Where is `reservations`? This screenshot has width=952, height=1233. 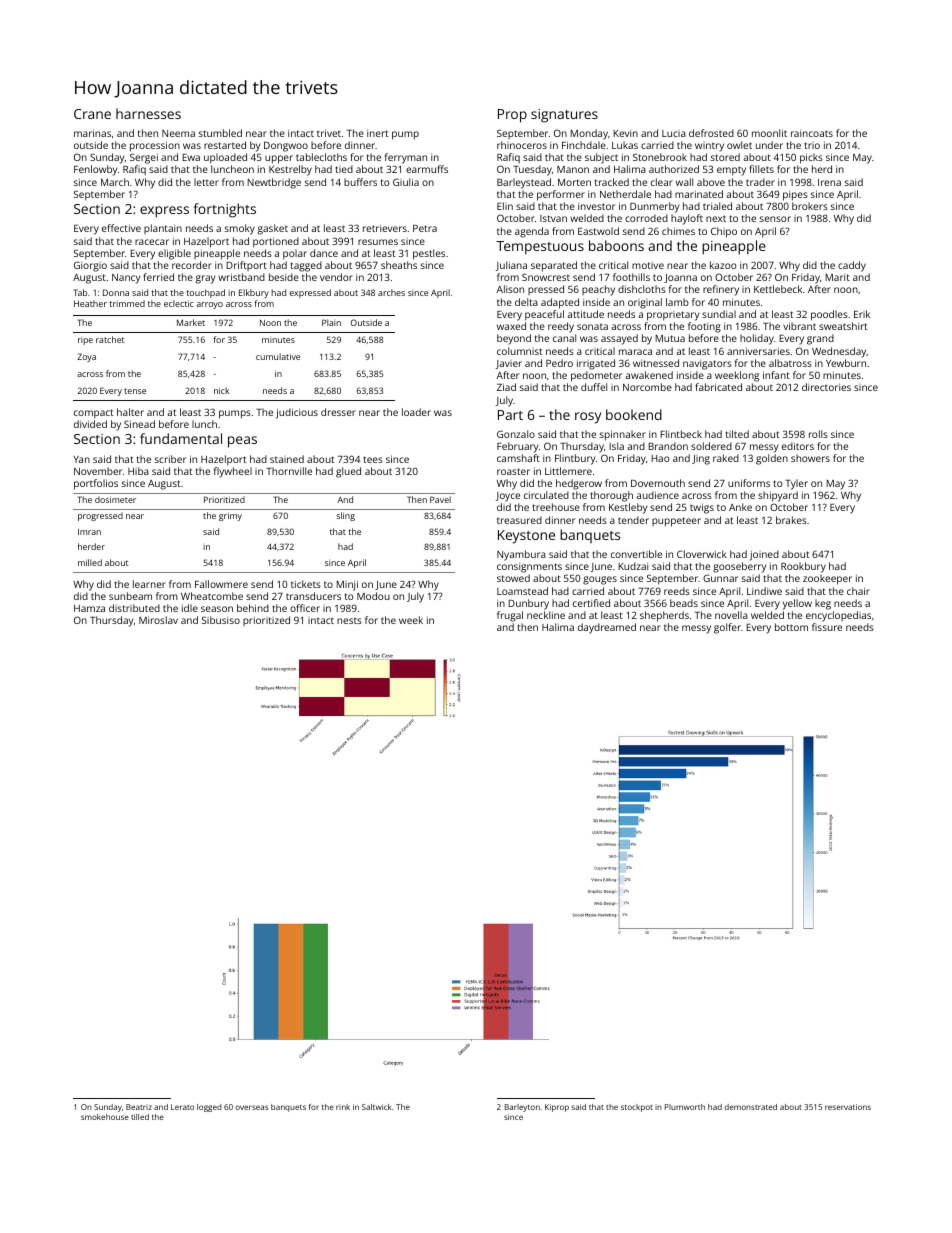 reservations is located at coordinates (848, 1107).
